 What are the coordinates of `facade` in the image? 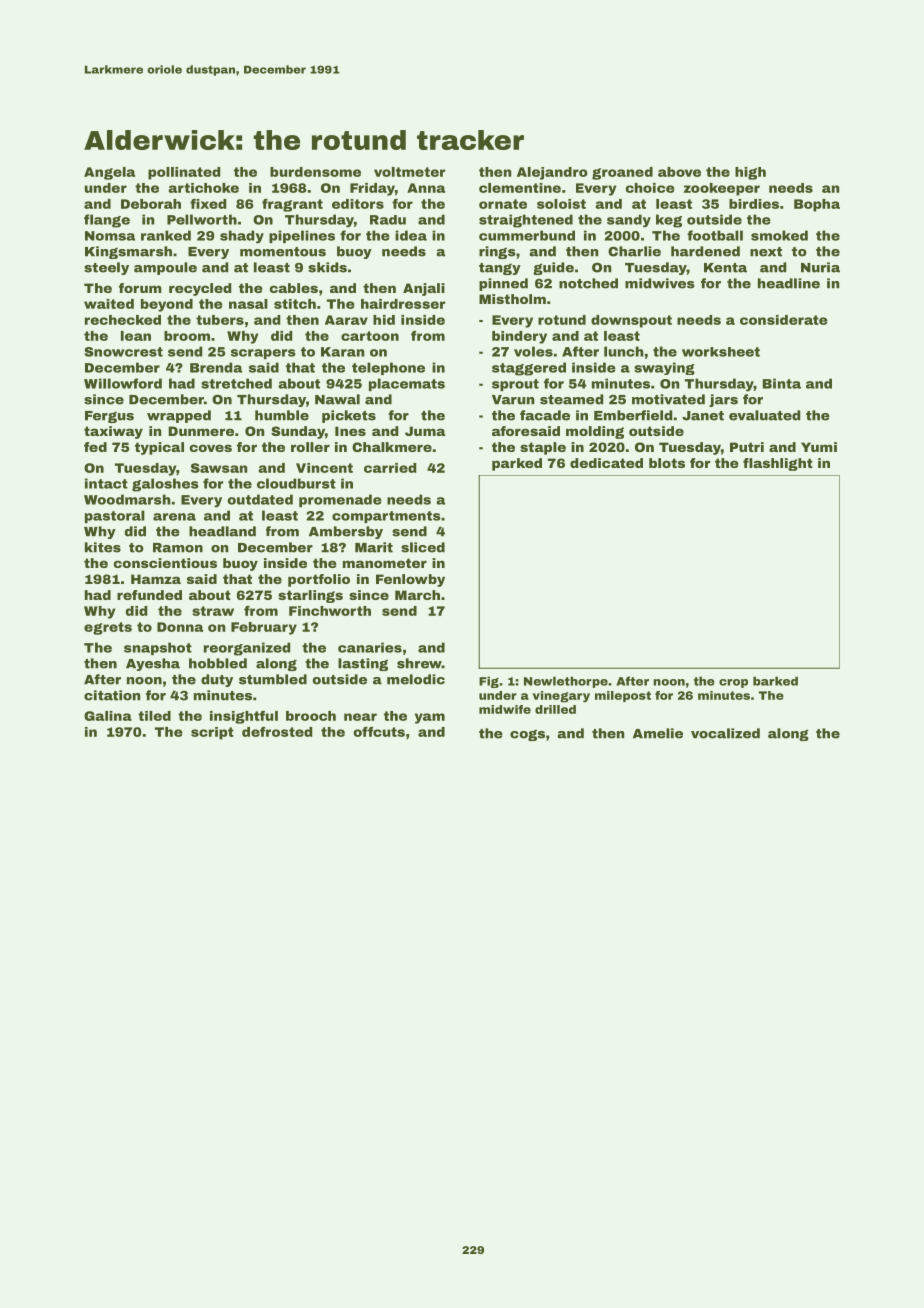 It's located at (545, 415).
